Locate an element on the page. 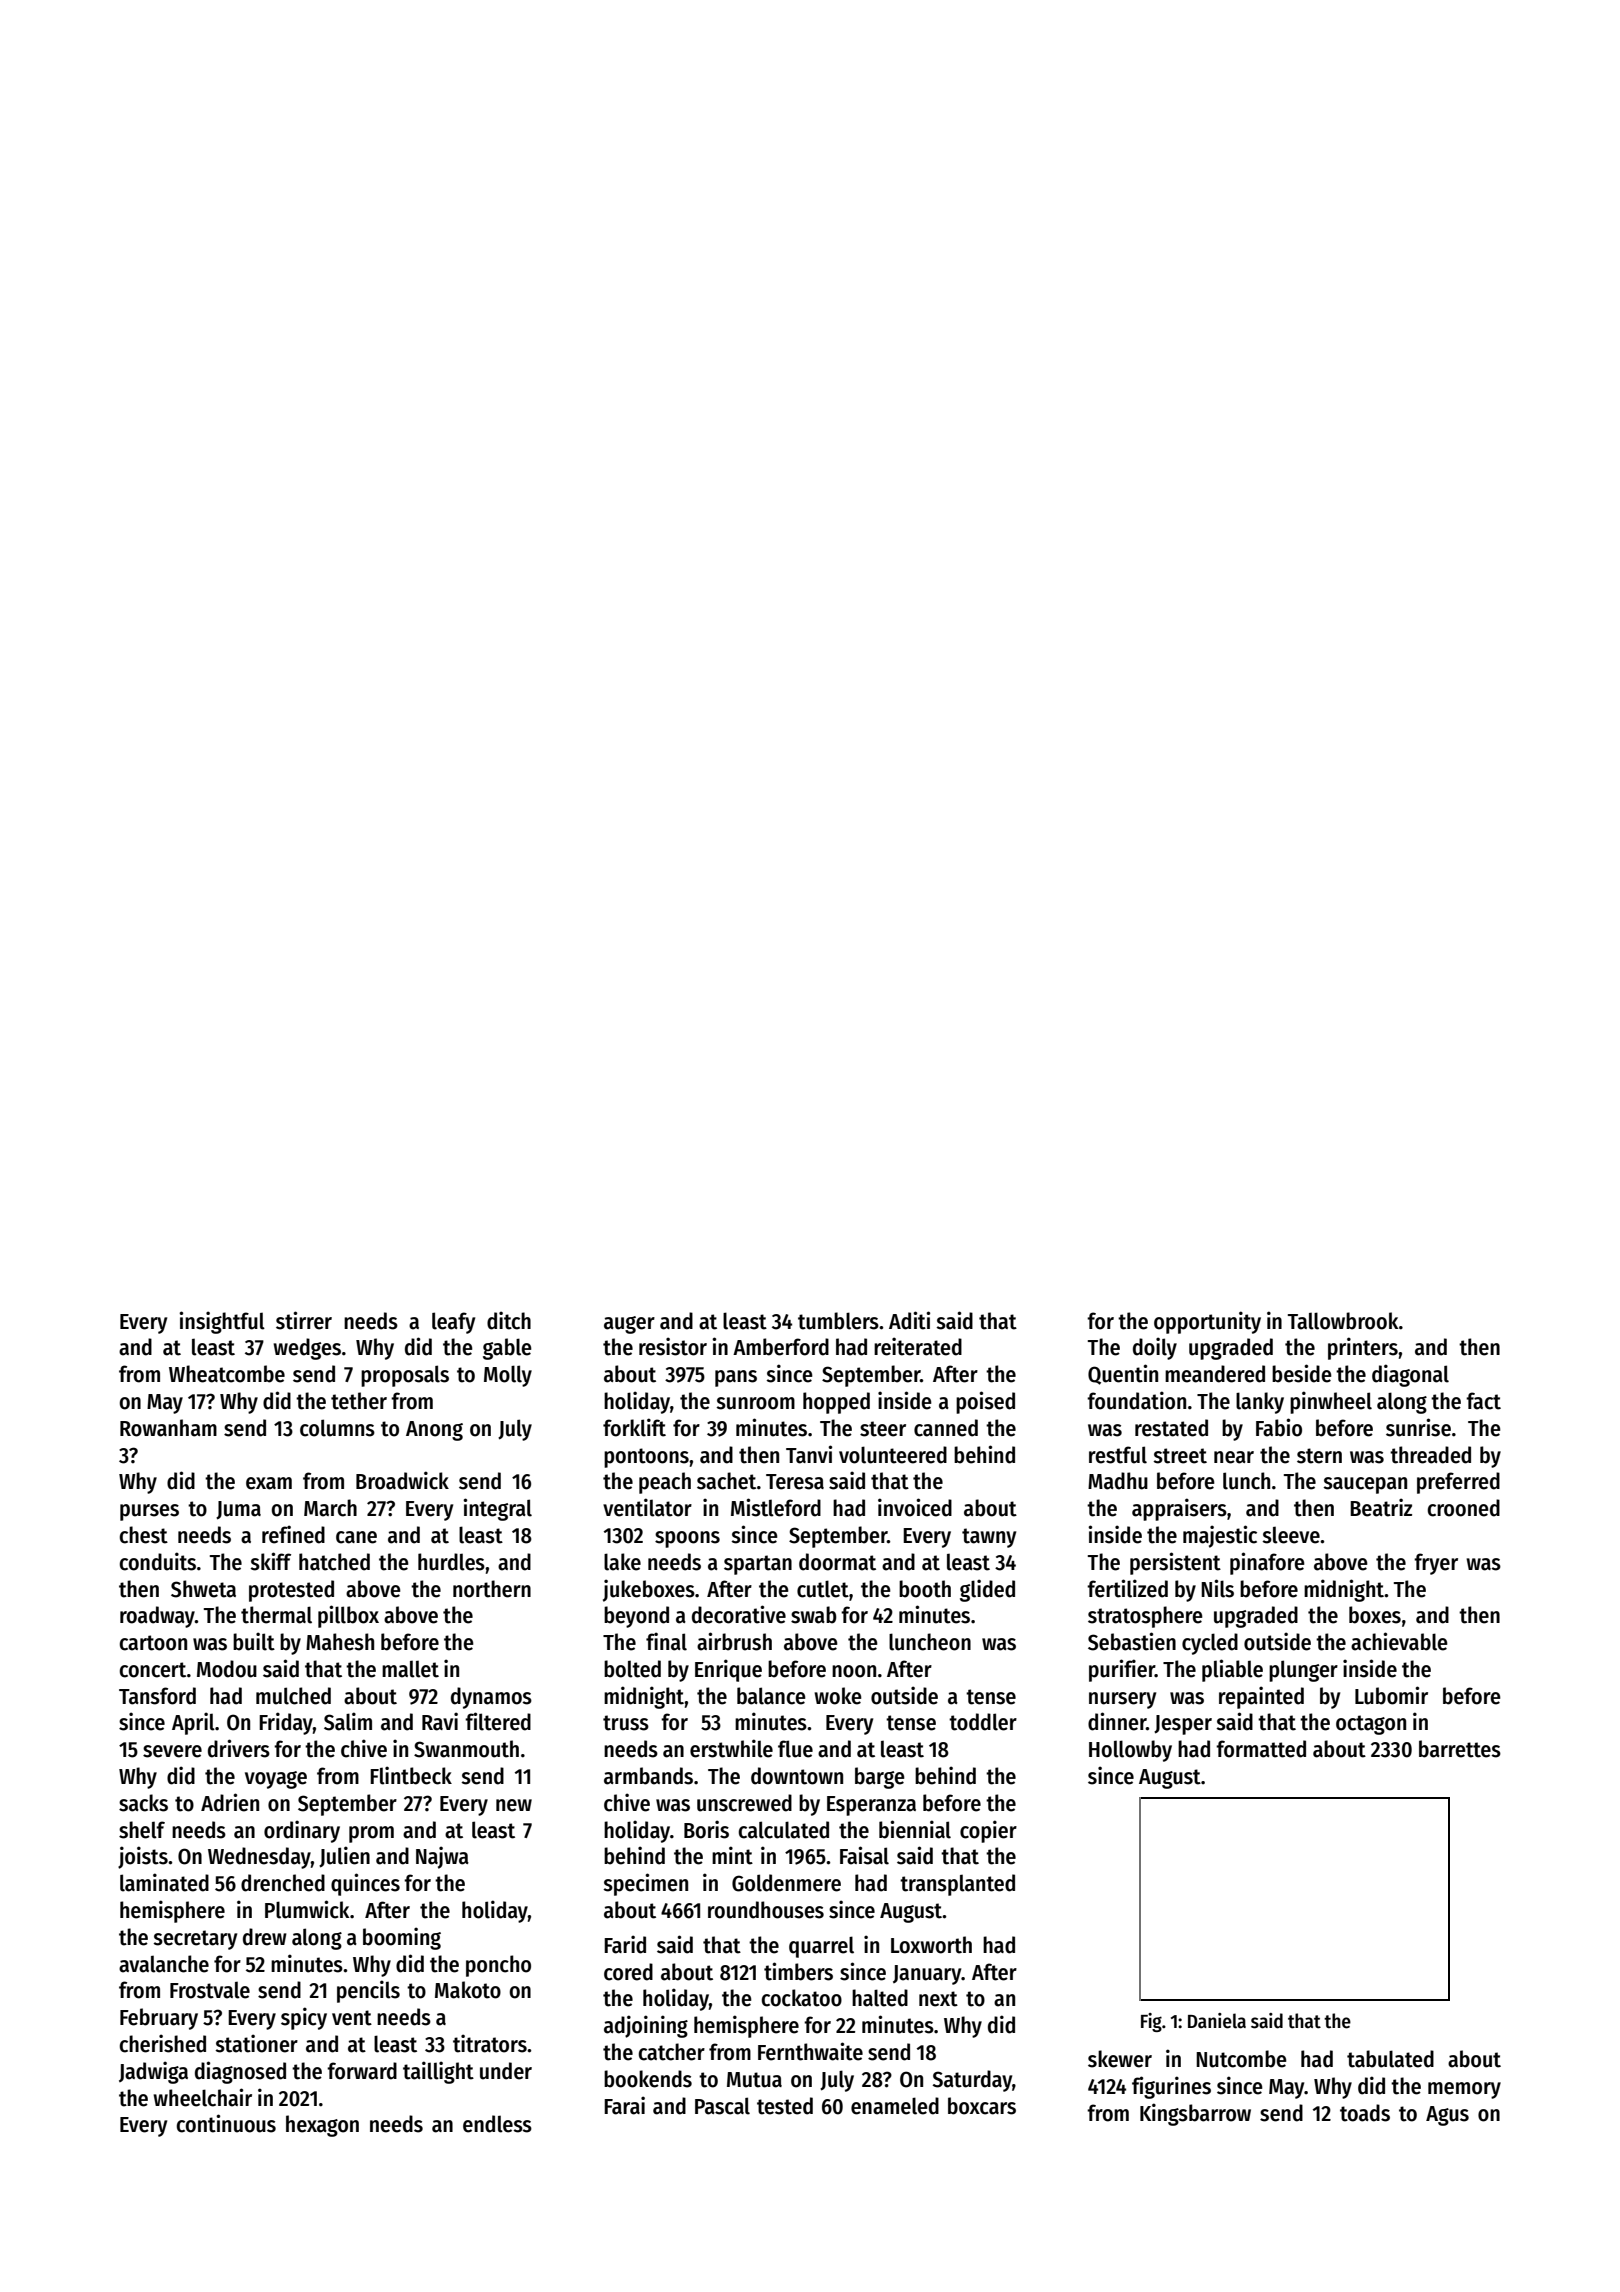 This document has height=2292, width=1620. achievable is located at coordinates (1399, 1641).
